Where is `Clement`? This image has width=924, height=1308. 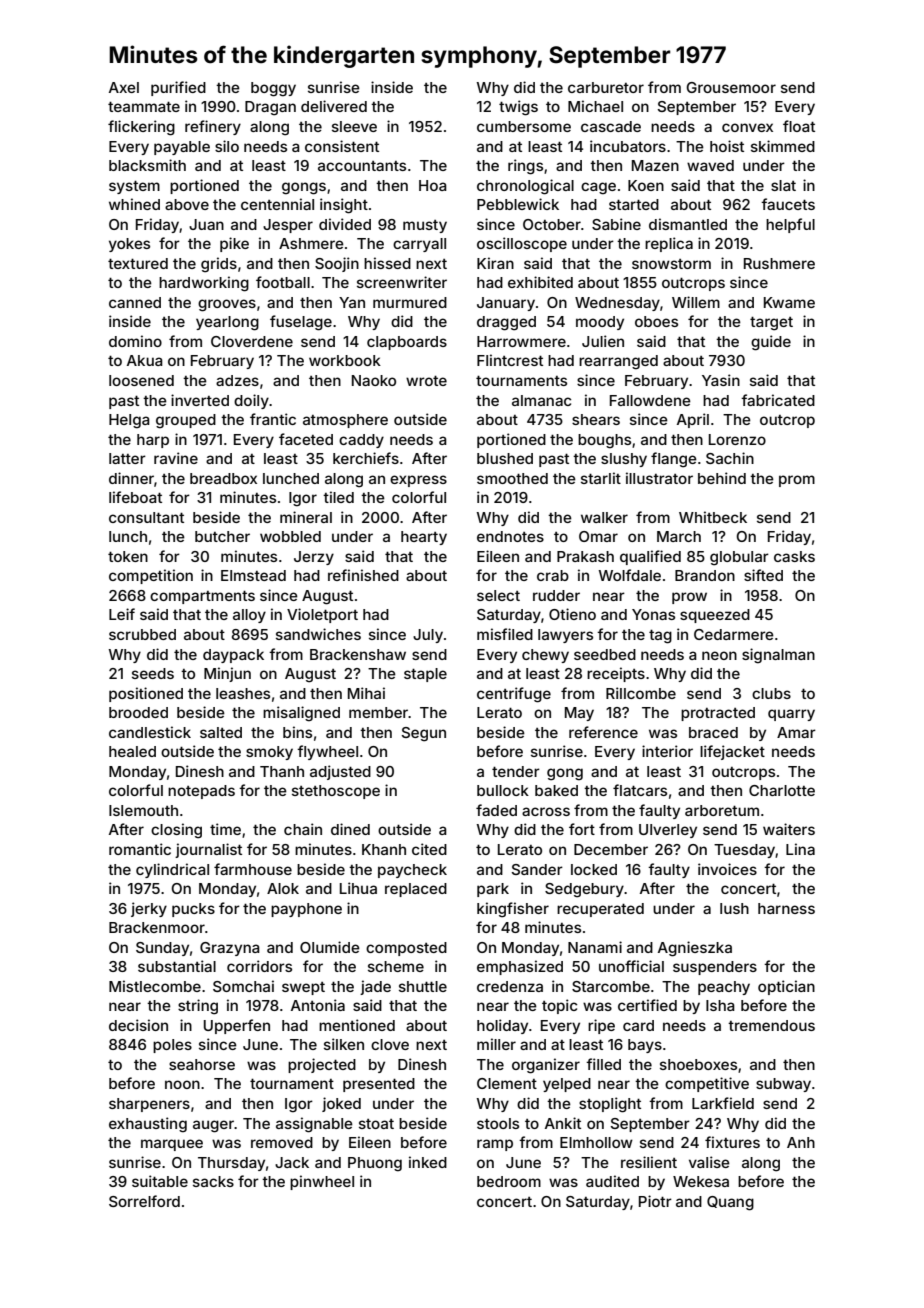
Clement is located at coordinates (507, 1083).
